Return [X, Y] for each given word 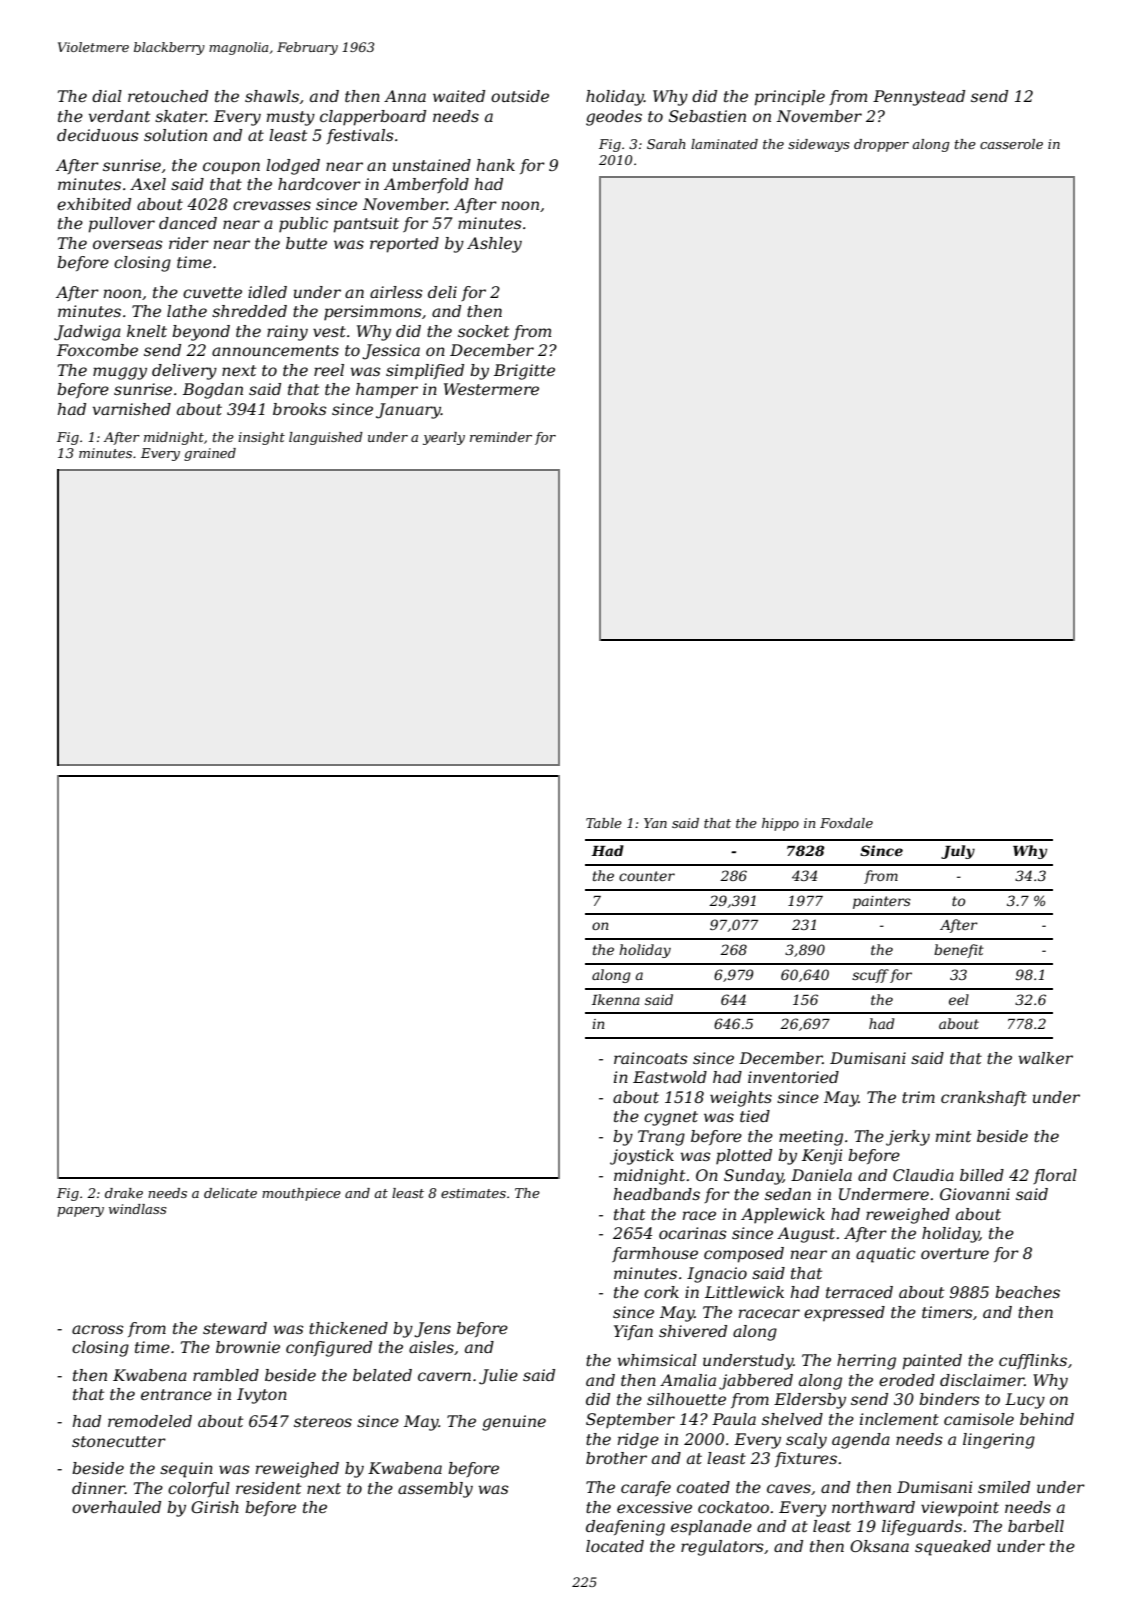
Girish [215, 1507]
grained [210, 454]
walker [1045, 1058]
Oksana [879, 1546]
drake [124, 1193]
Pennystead [919, 98]
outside [520, 96]
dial [107, 96]
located [615, 1546]
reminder [501, 437]
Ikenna [616, 999]
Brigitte [524, 372]
